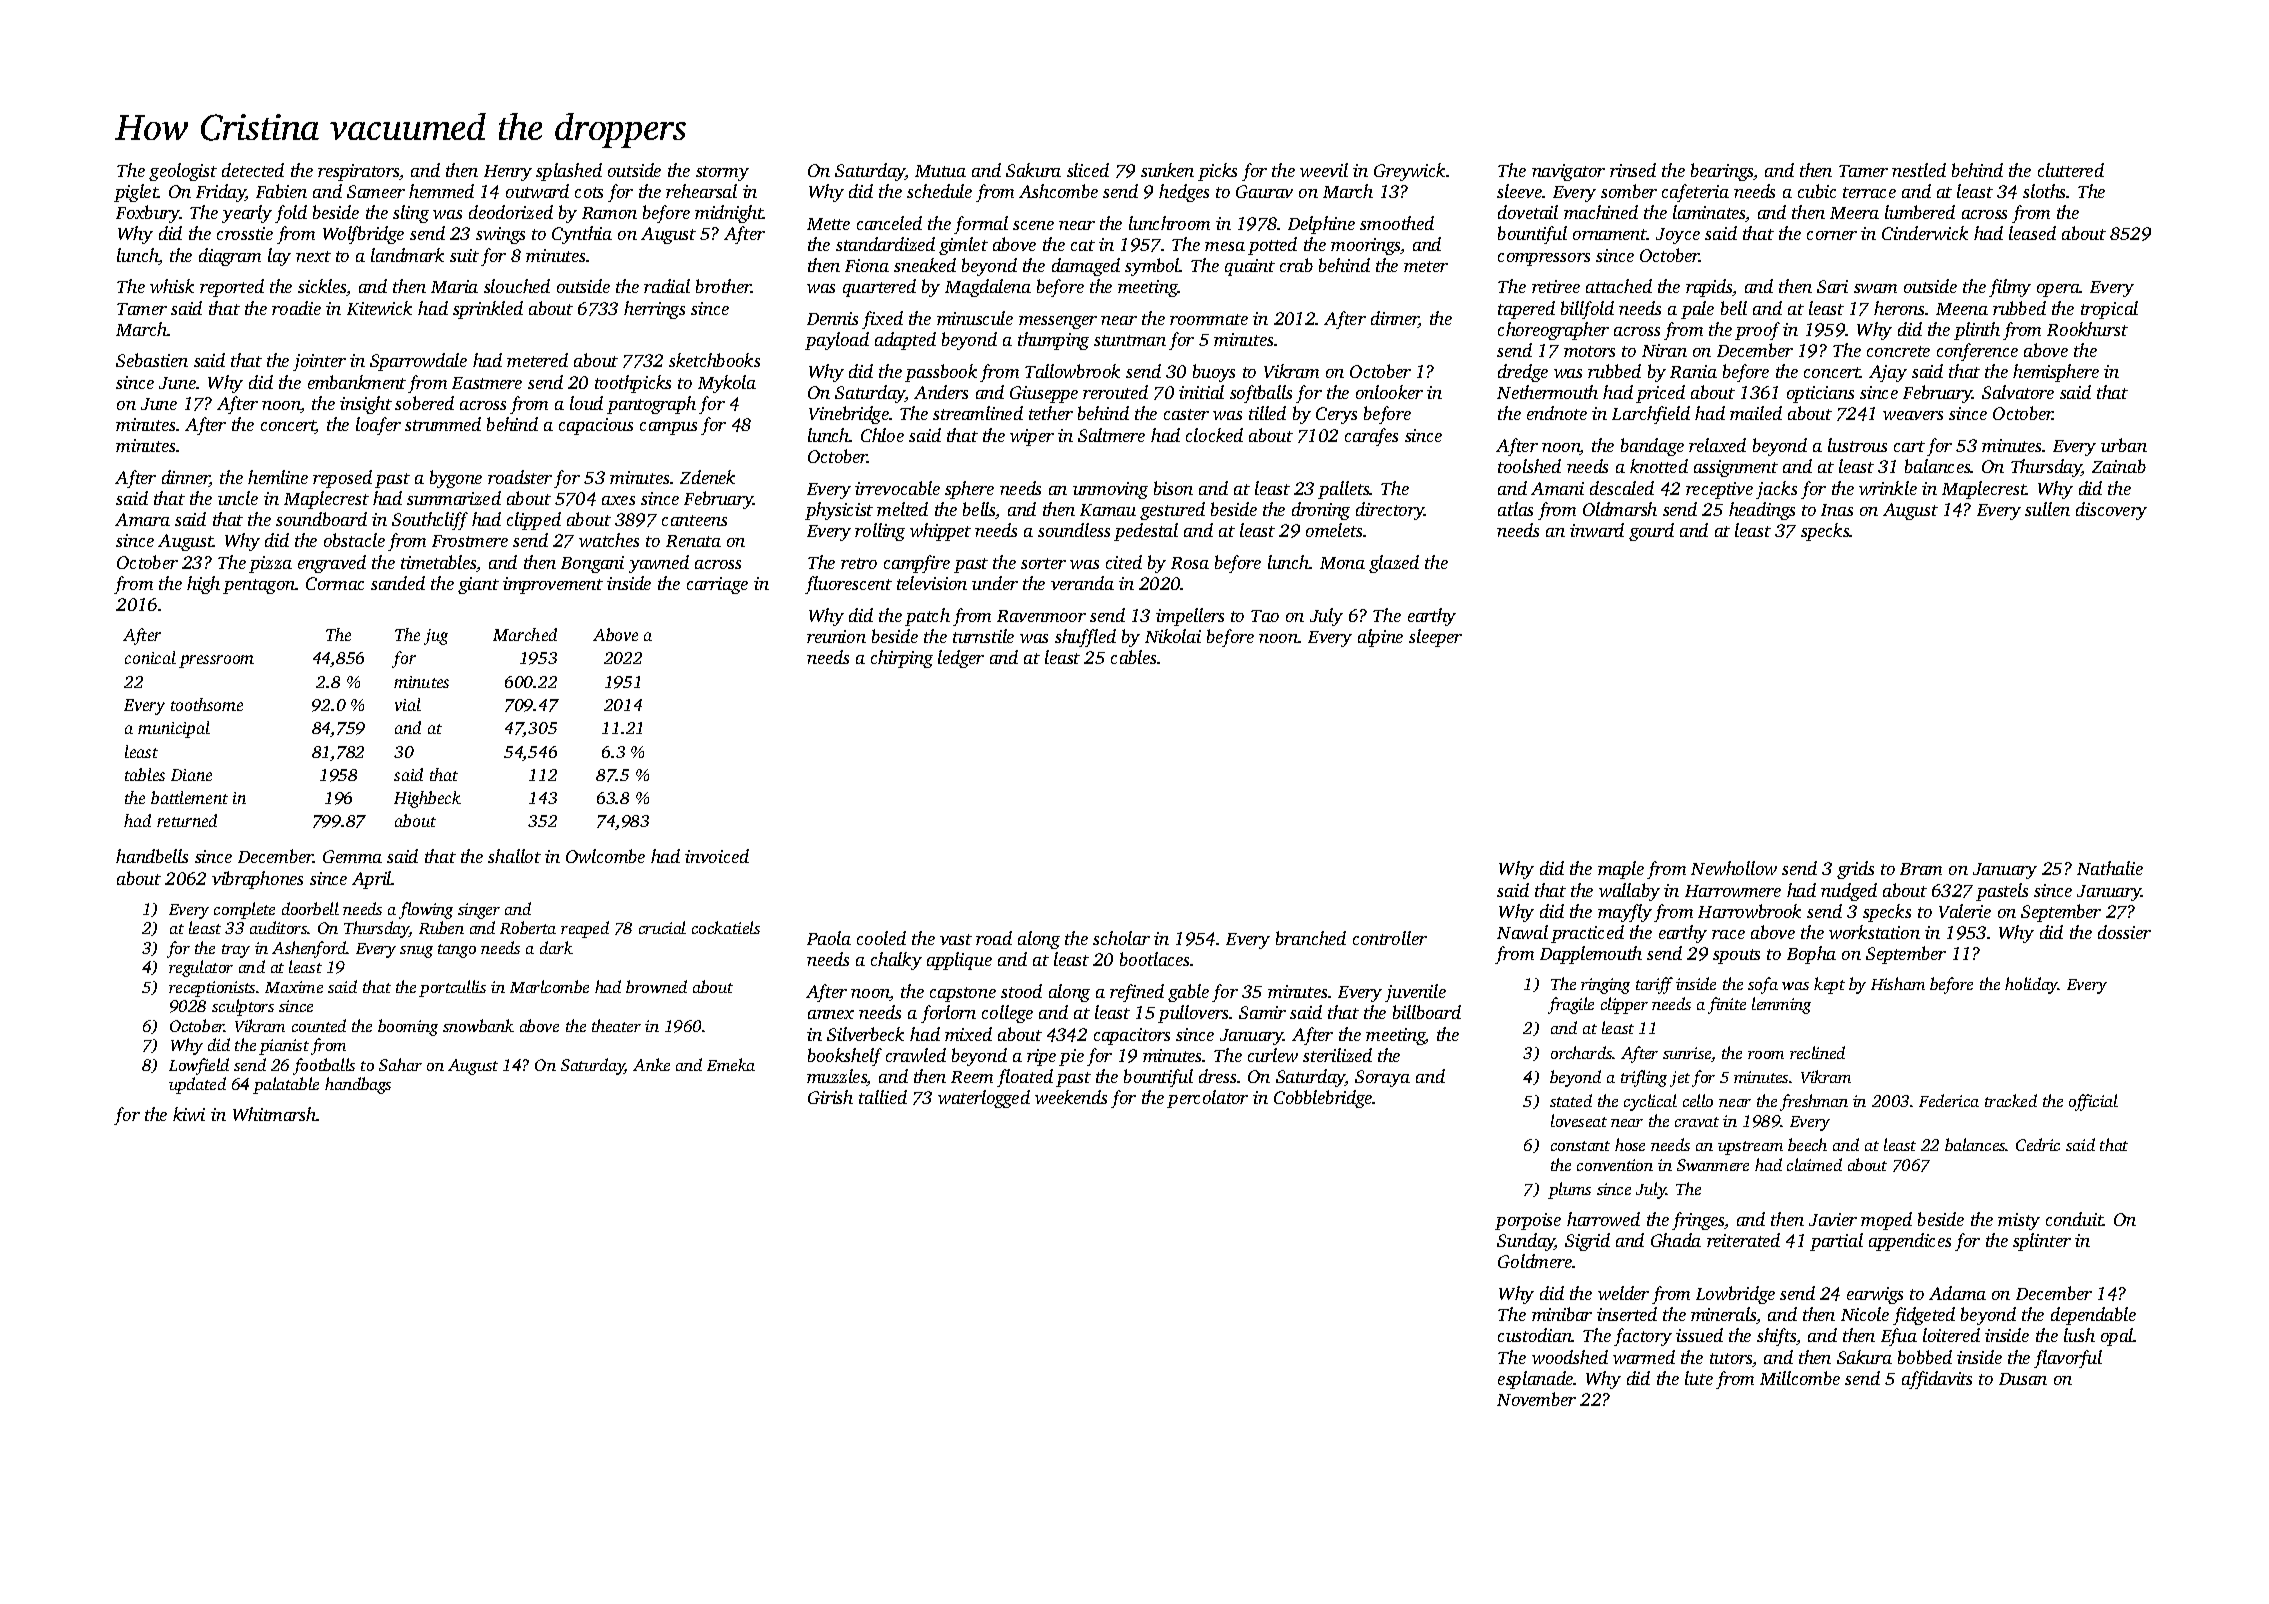 This screenshot has width=2269, height=1604. I want to click on Mutua, so click(940, 171).
